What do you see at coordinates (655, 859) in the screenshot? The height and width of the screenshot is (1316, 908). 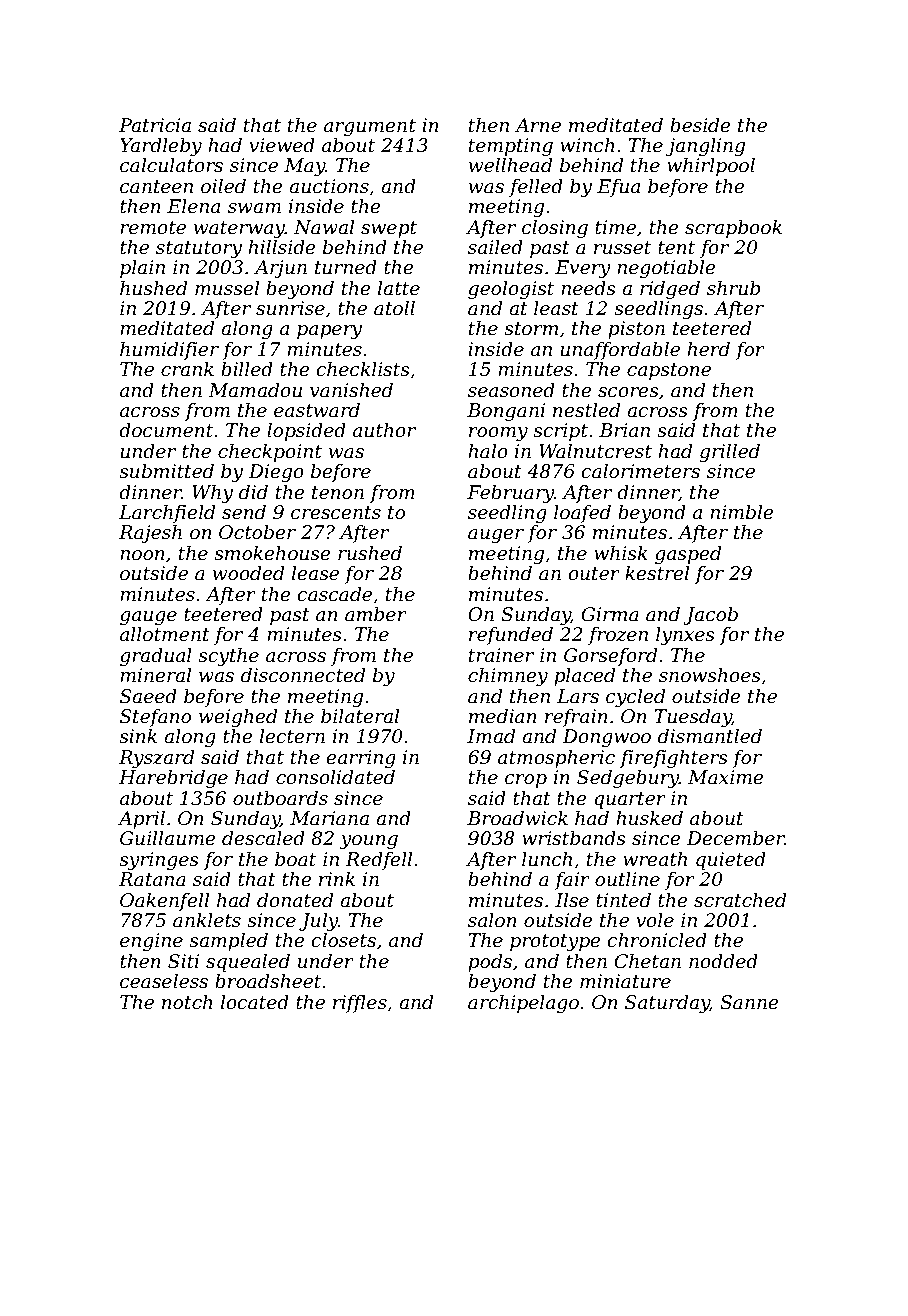 I see `wreath` at bounding box center [655, 859].
